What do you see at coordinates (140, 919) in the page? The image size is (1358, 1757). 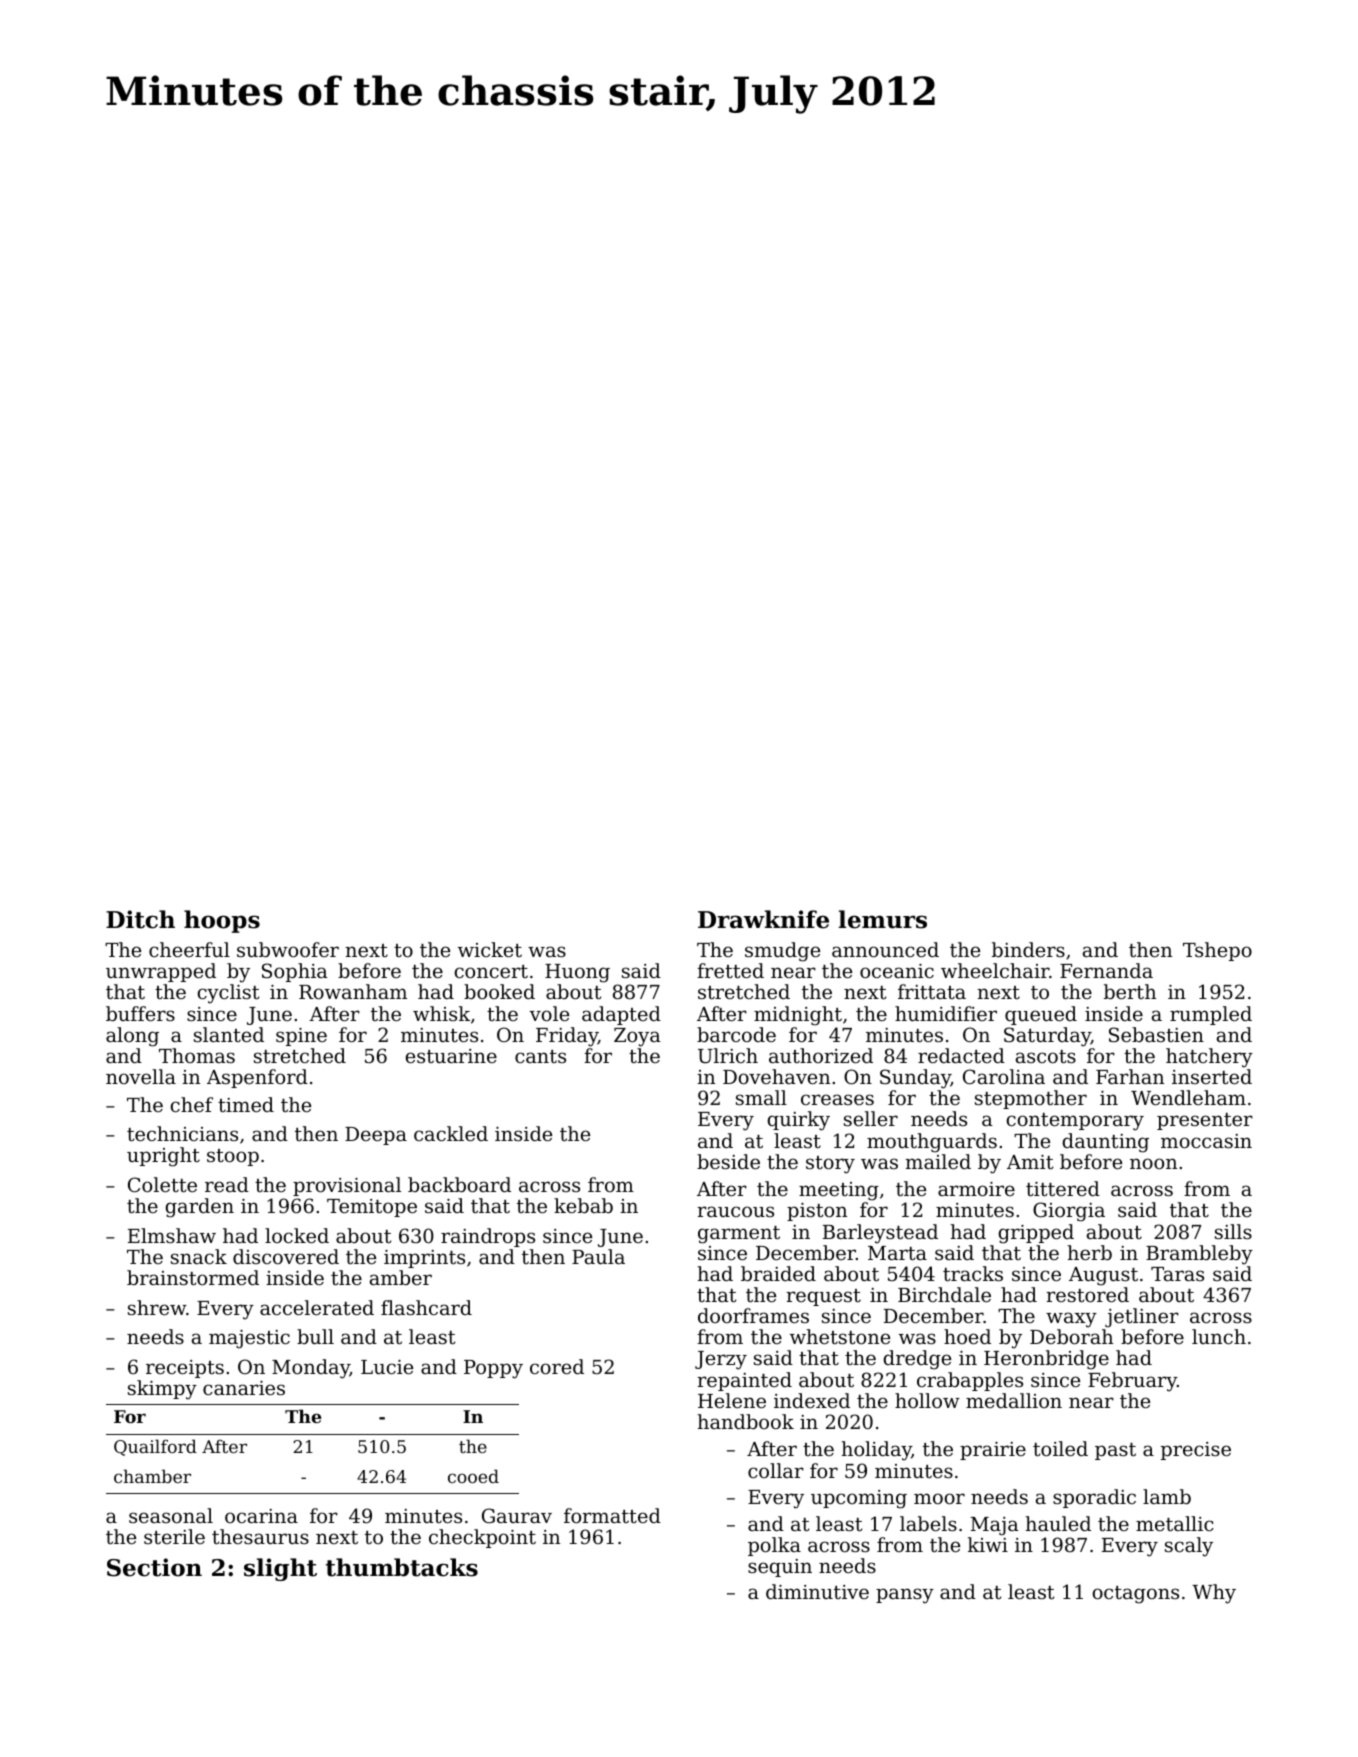 I see `Ditch` at bounding box center [140, 919].
